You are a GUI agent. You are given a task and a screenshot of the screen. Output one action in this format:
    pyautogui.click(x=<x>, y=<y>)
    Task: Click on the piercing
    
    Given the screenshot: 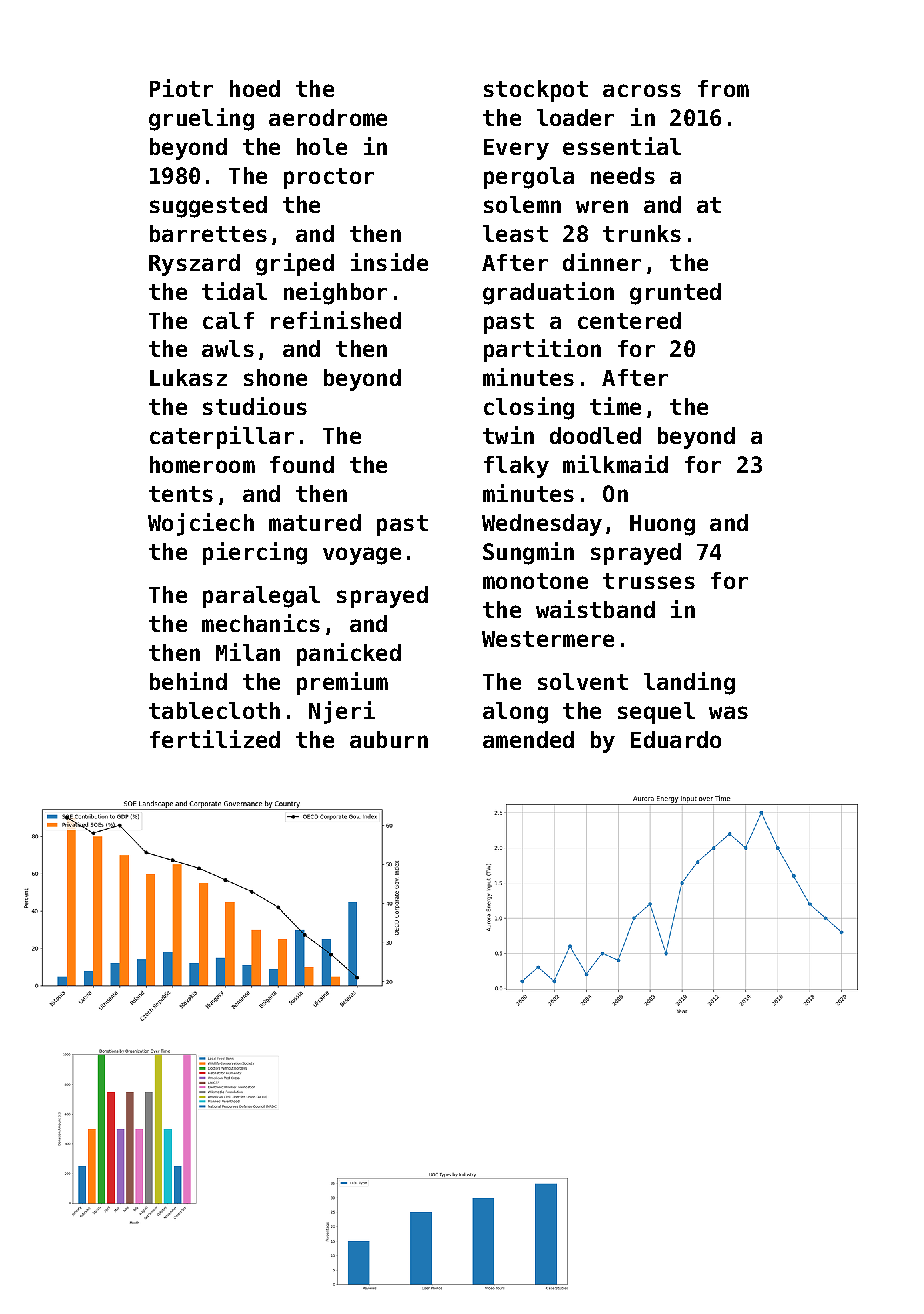 What is the action you would take?
    pyautogui.click(x=255, y=553)
